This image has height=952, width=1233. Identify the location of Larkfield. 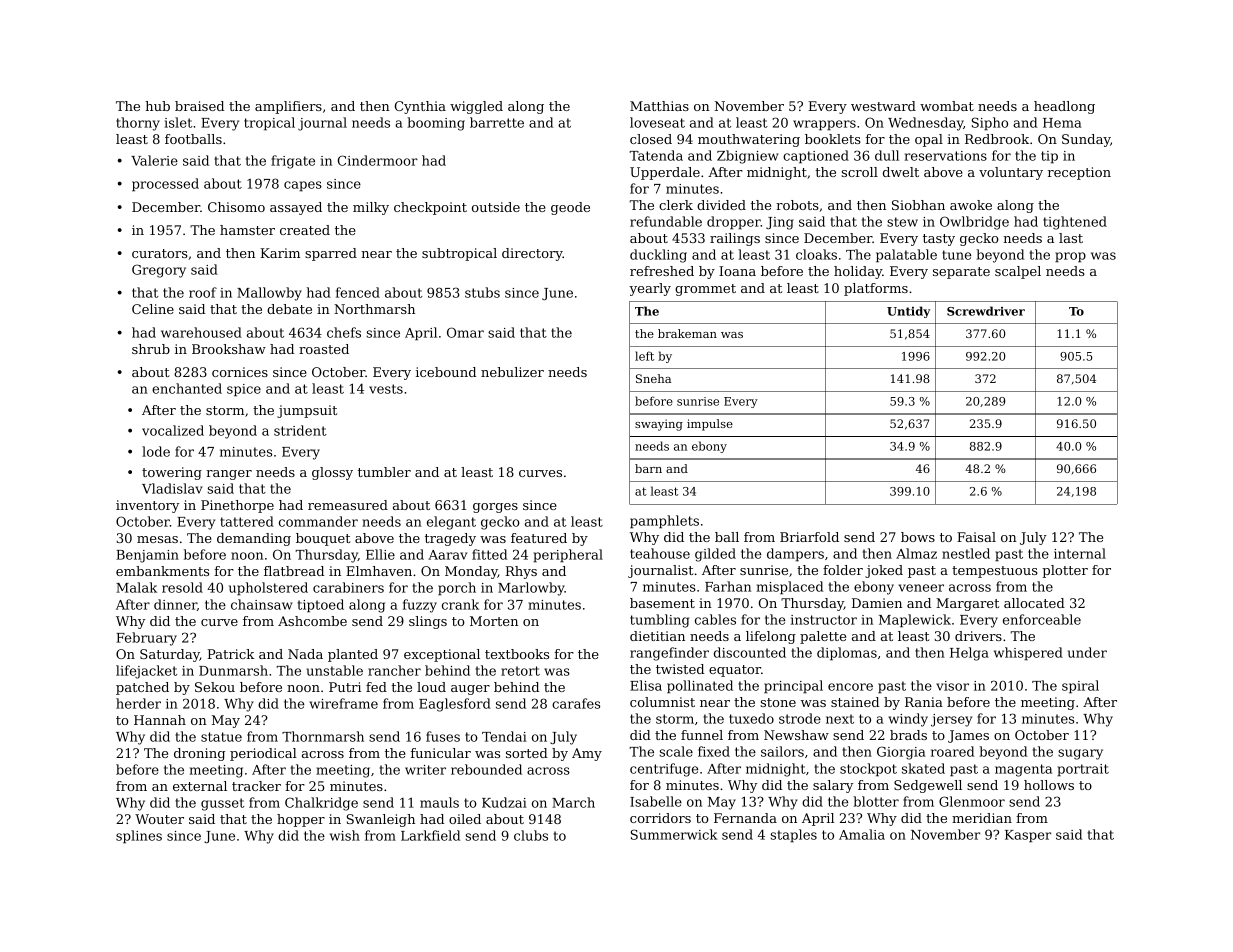
(430, 835).
